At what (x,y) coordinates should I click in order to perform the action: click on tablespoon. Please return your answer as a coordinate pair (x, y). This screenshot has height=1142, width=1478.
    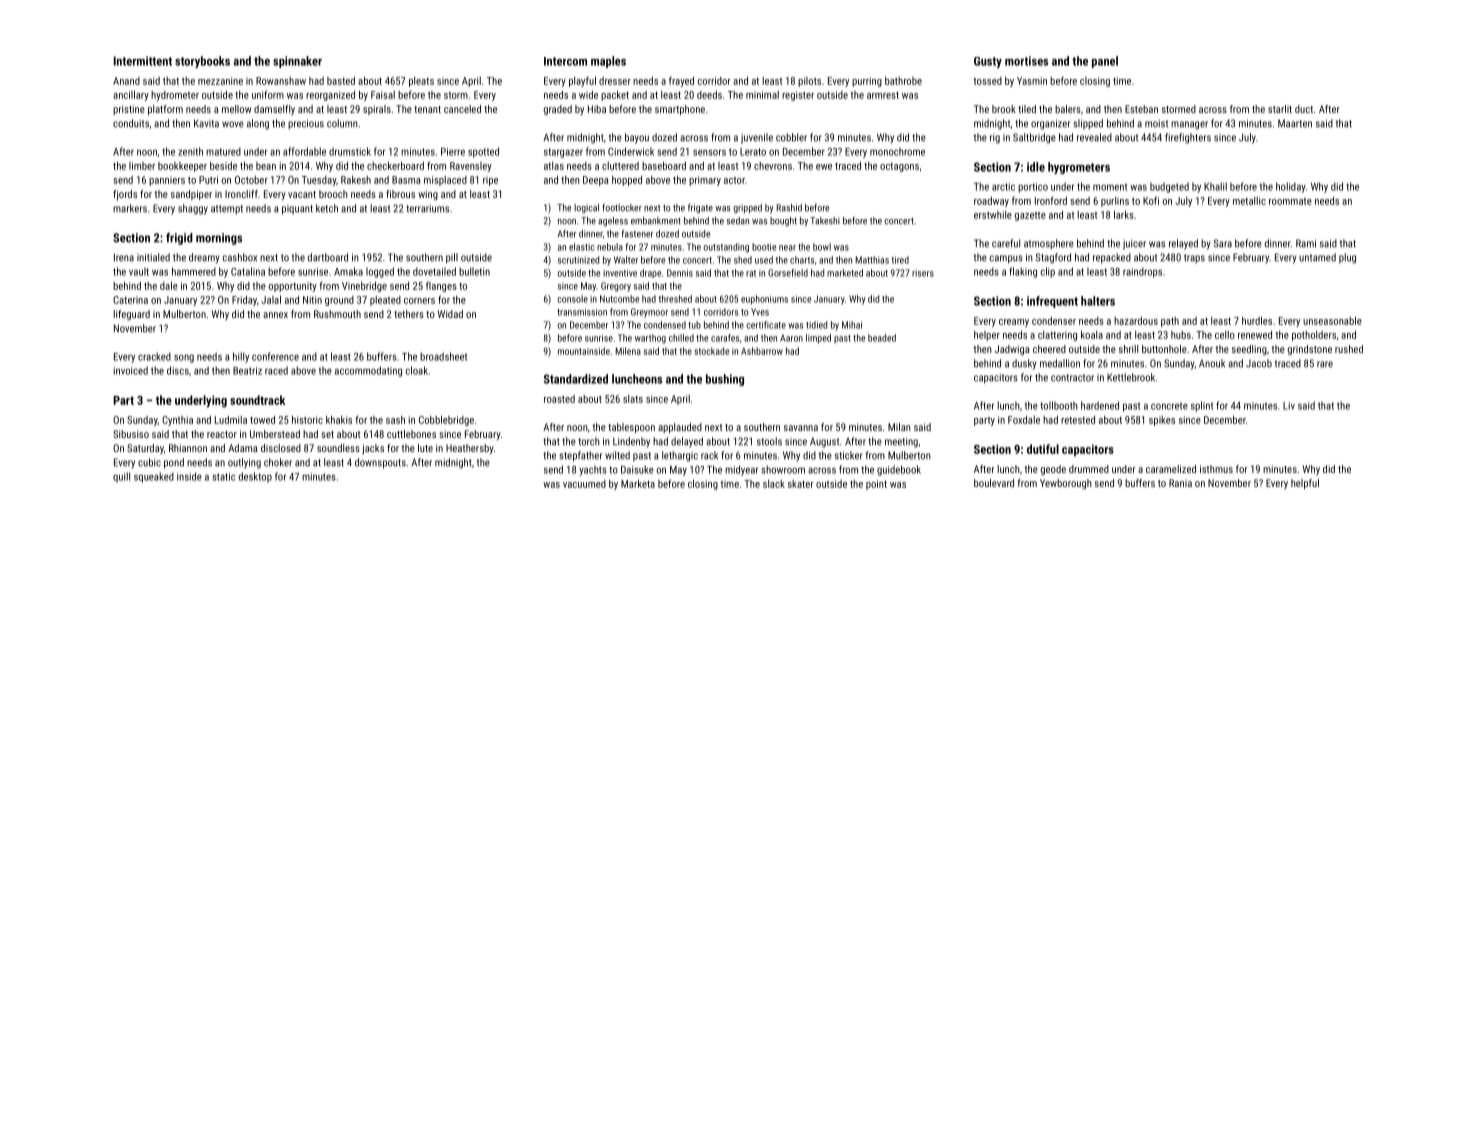
    Looking at the image, I should click on (631, 428).
